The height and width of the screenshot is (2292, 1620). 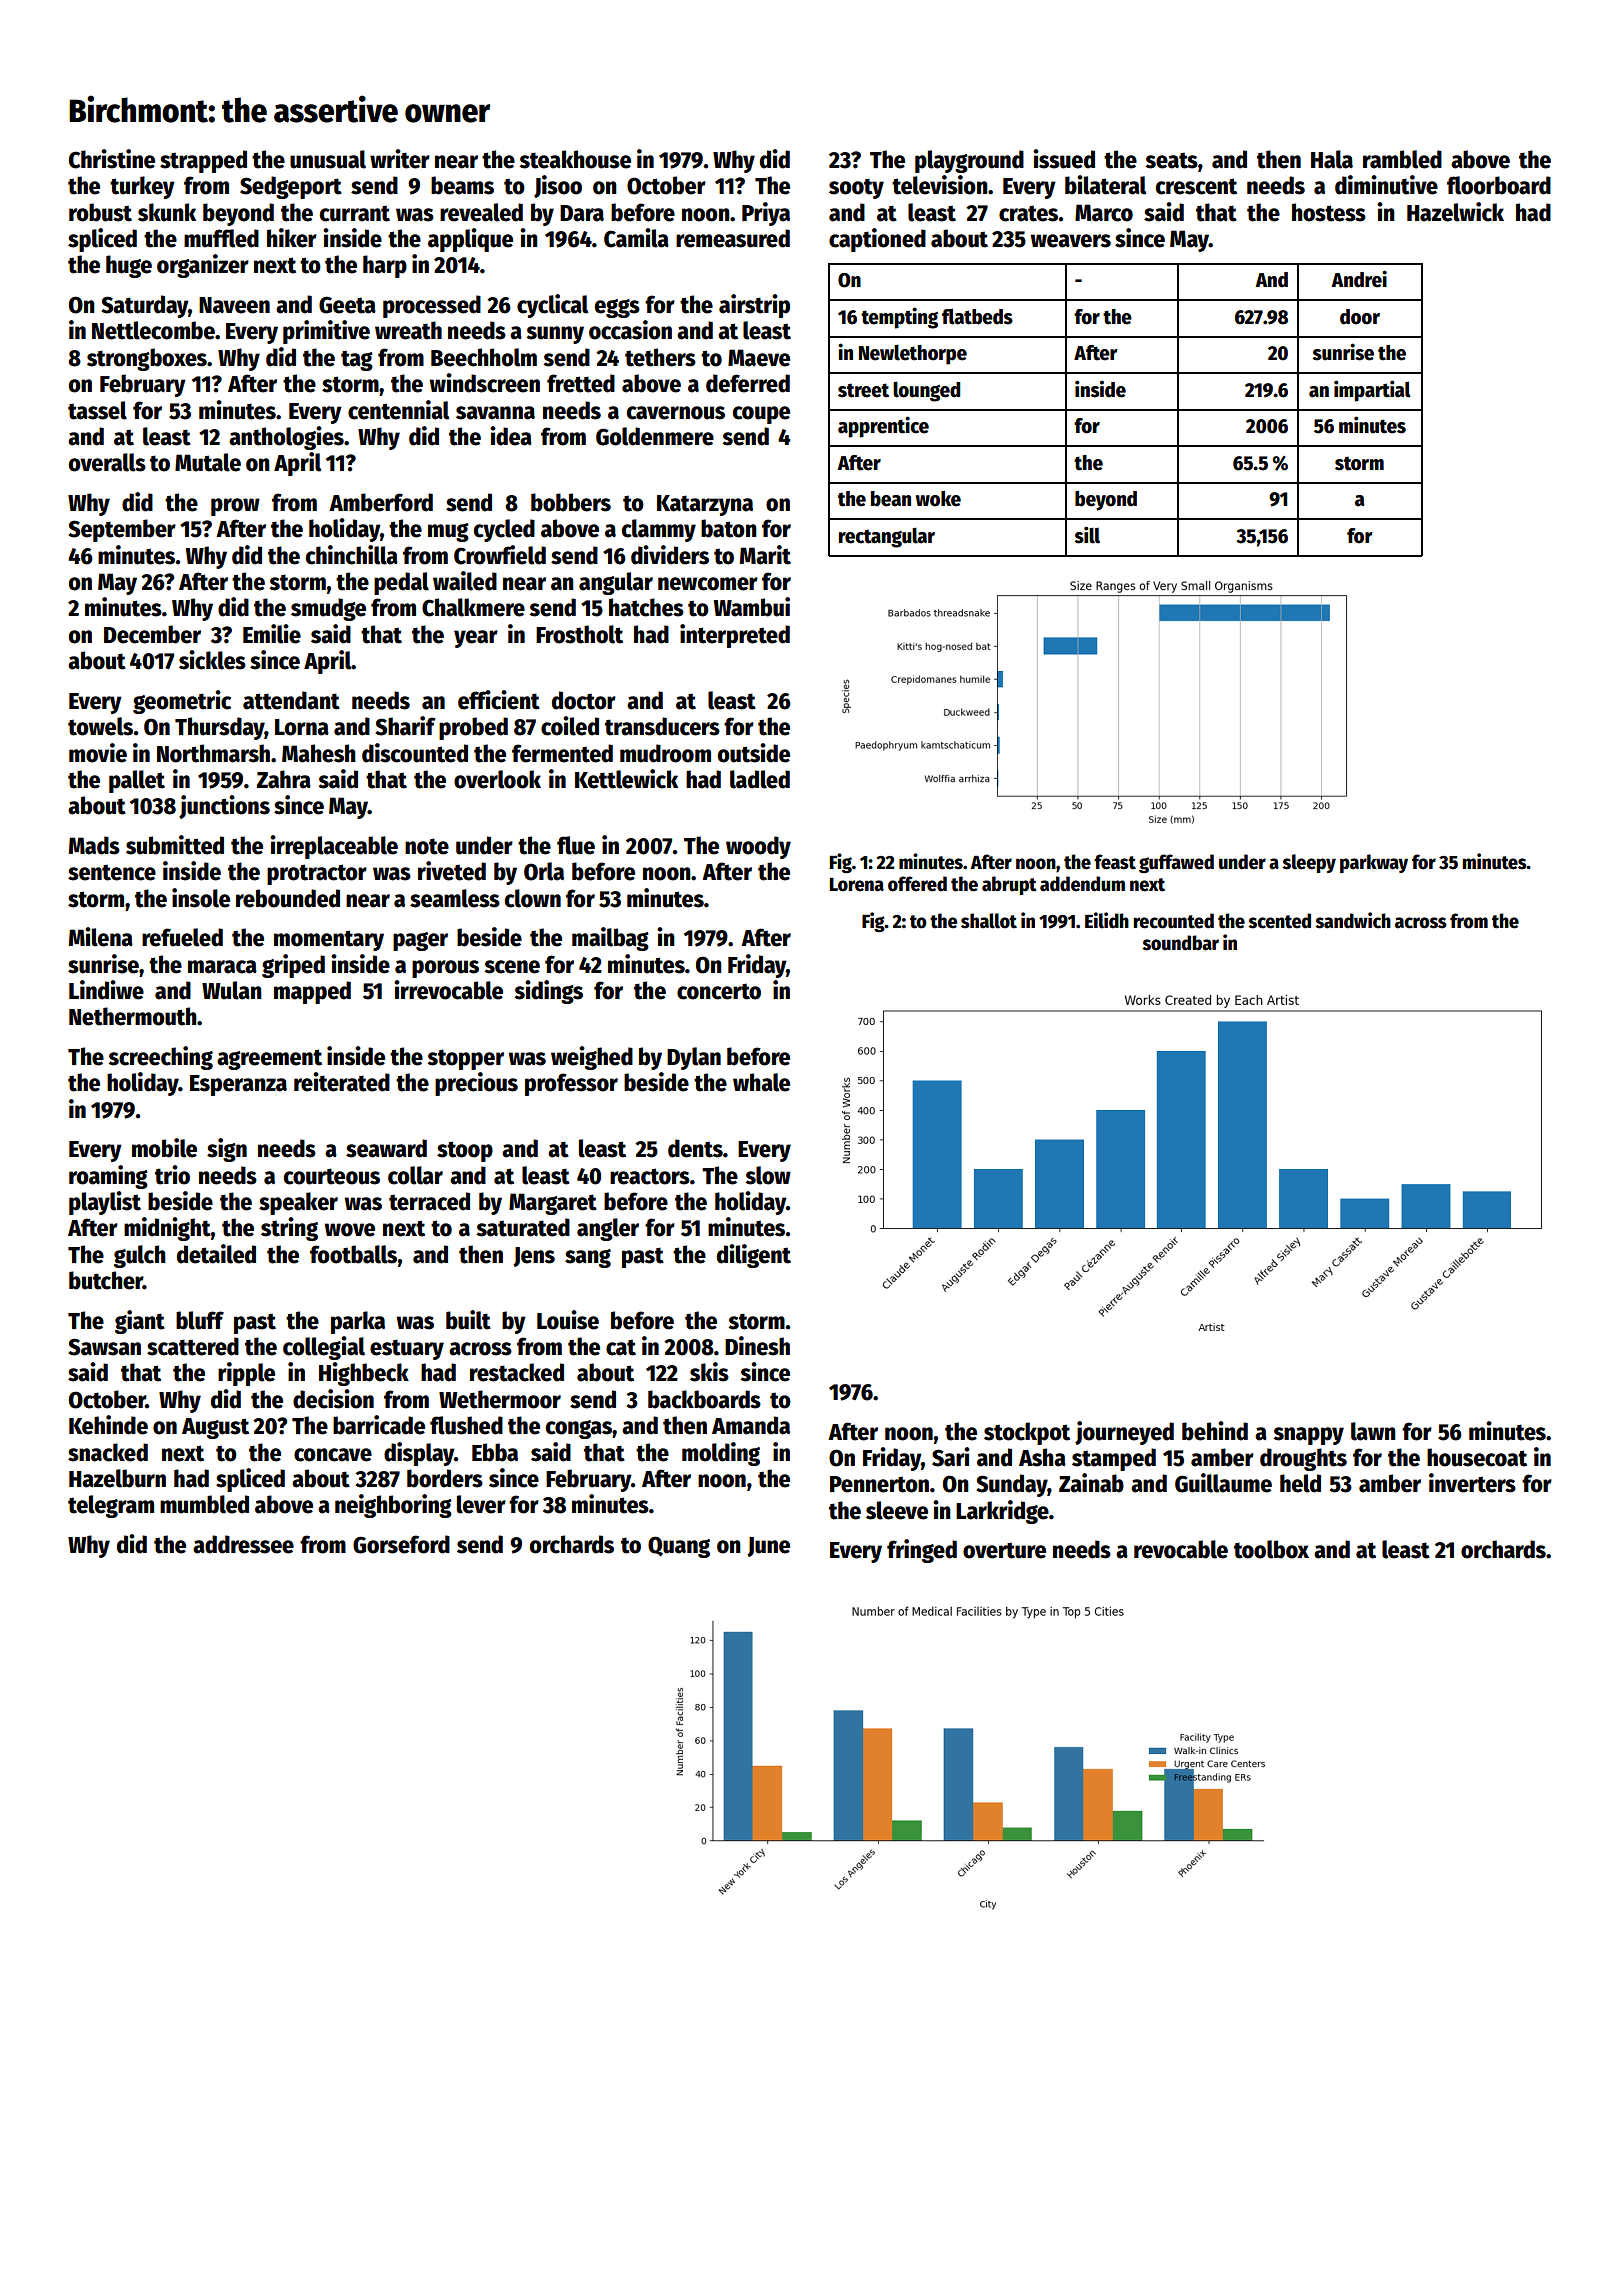 I want to click on barricade, so click(x=379, y=1425).
